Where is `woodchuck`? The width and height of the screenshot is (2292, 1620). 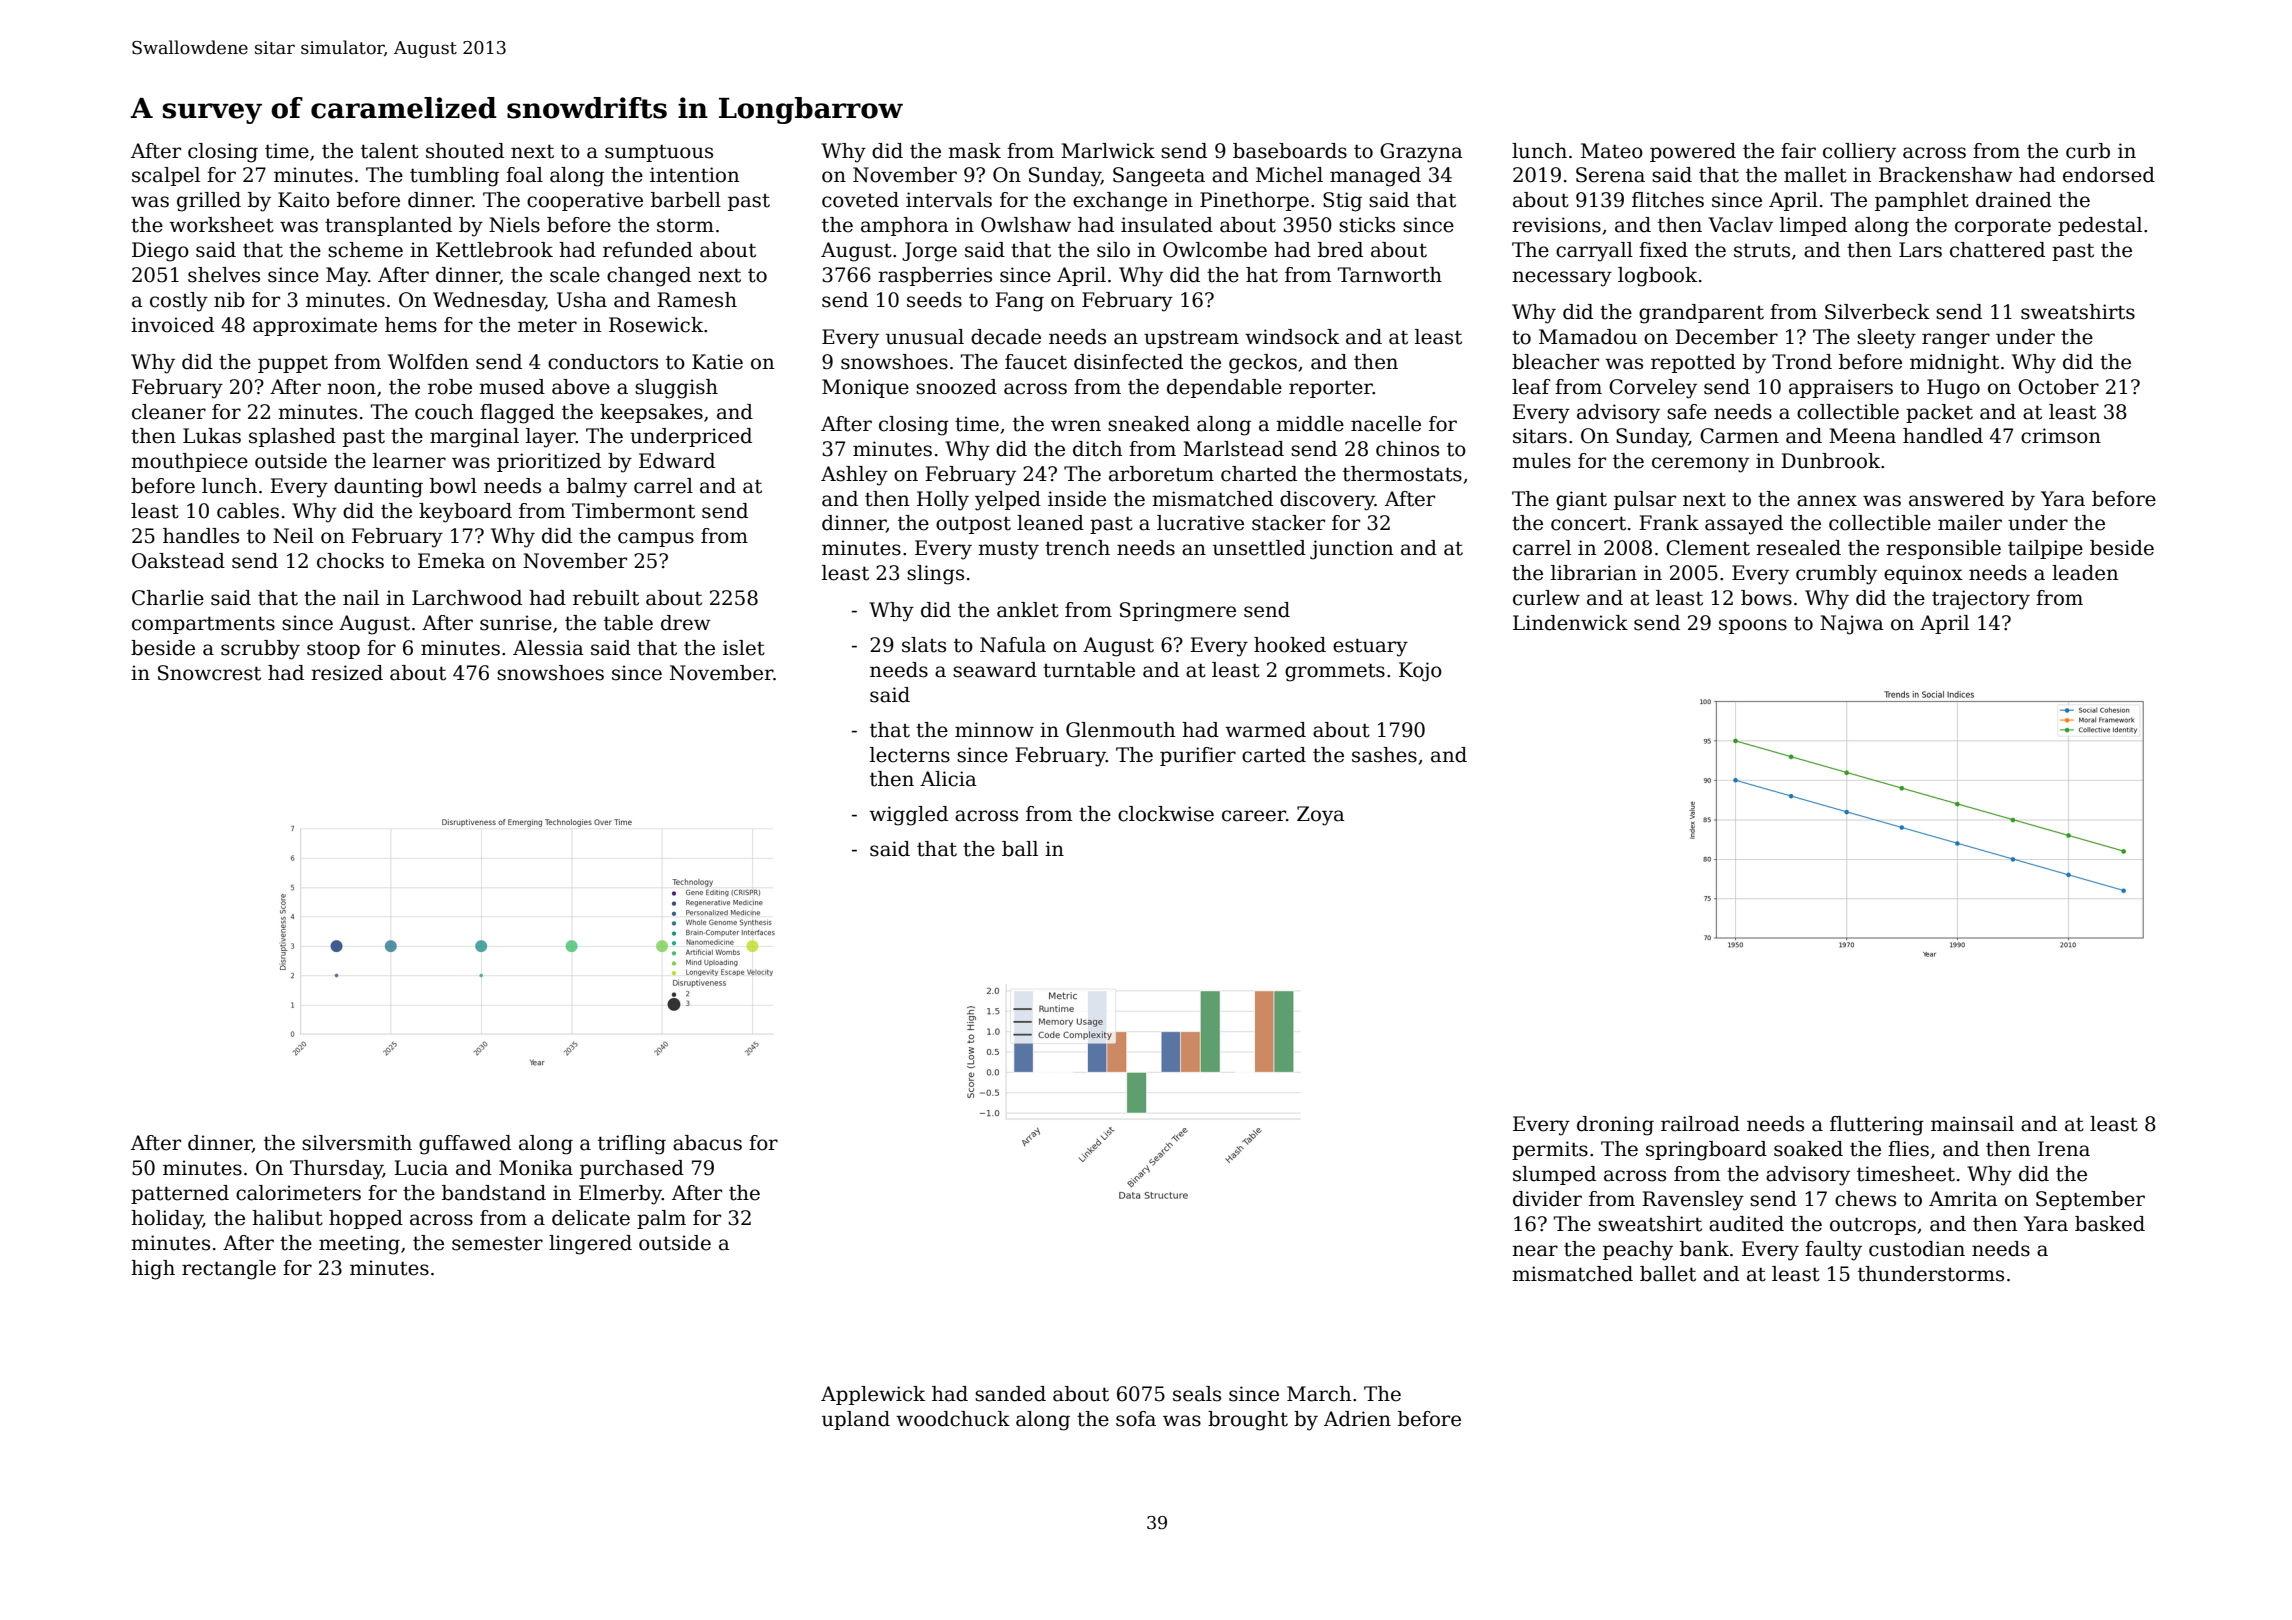
woodchuck is located at coordinates (953, 1419).
